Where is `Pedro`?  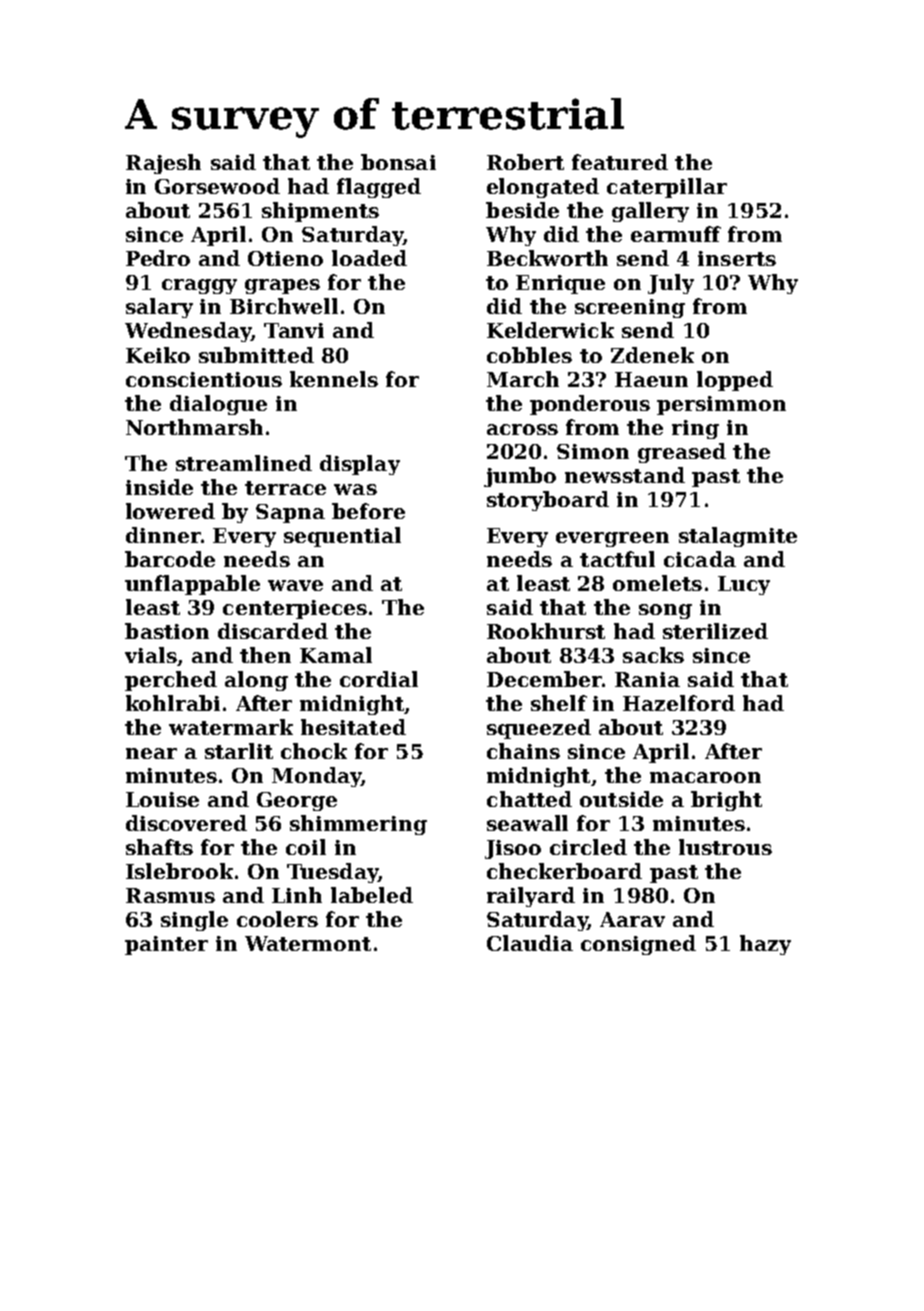 Pedro is located at coordinates (158, 258).
